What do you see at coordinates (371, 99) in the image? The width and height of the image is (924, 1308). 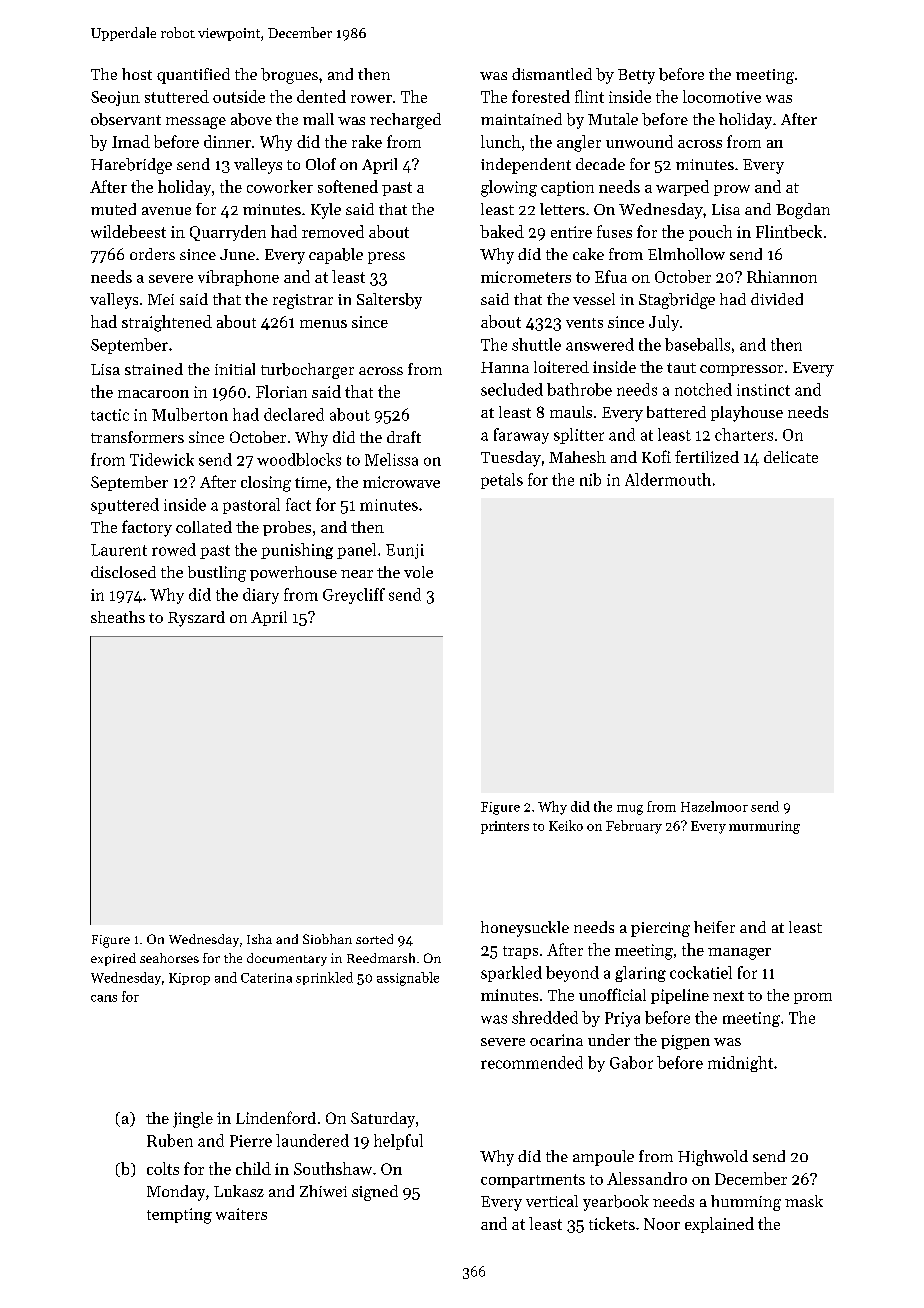 I see `rower` at bounding box center [371, 99].
